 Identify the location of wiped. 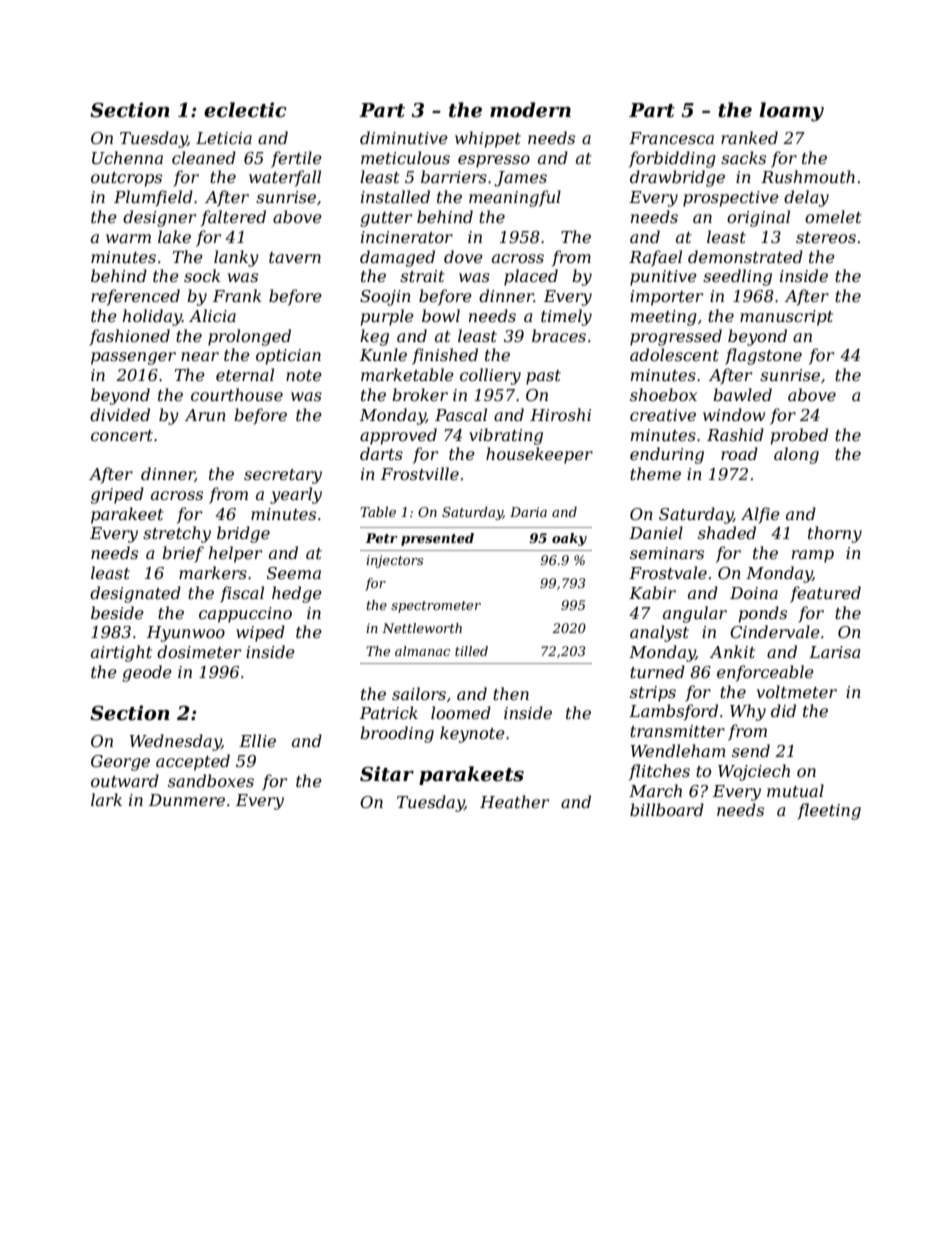
(260, 633).
